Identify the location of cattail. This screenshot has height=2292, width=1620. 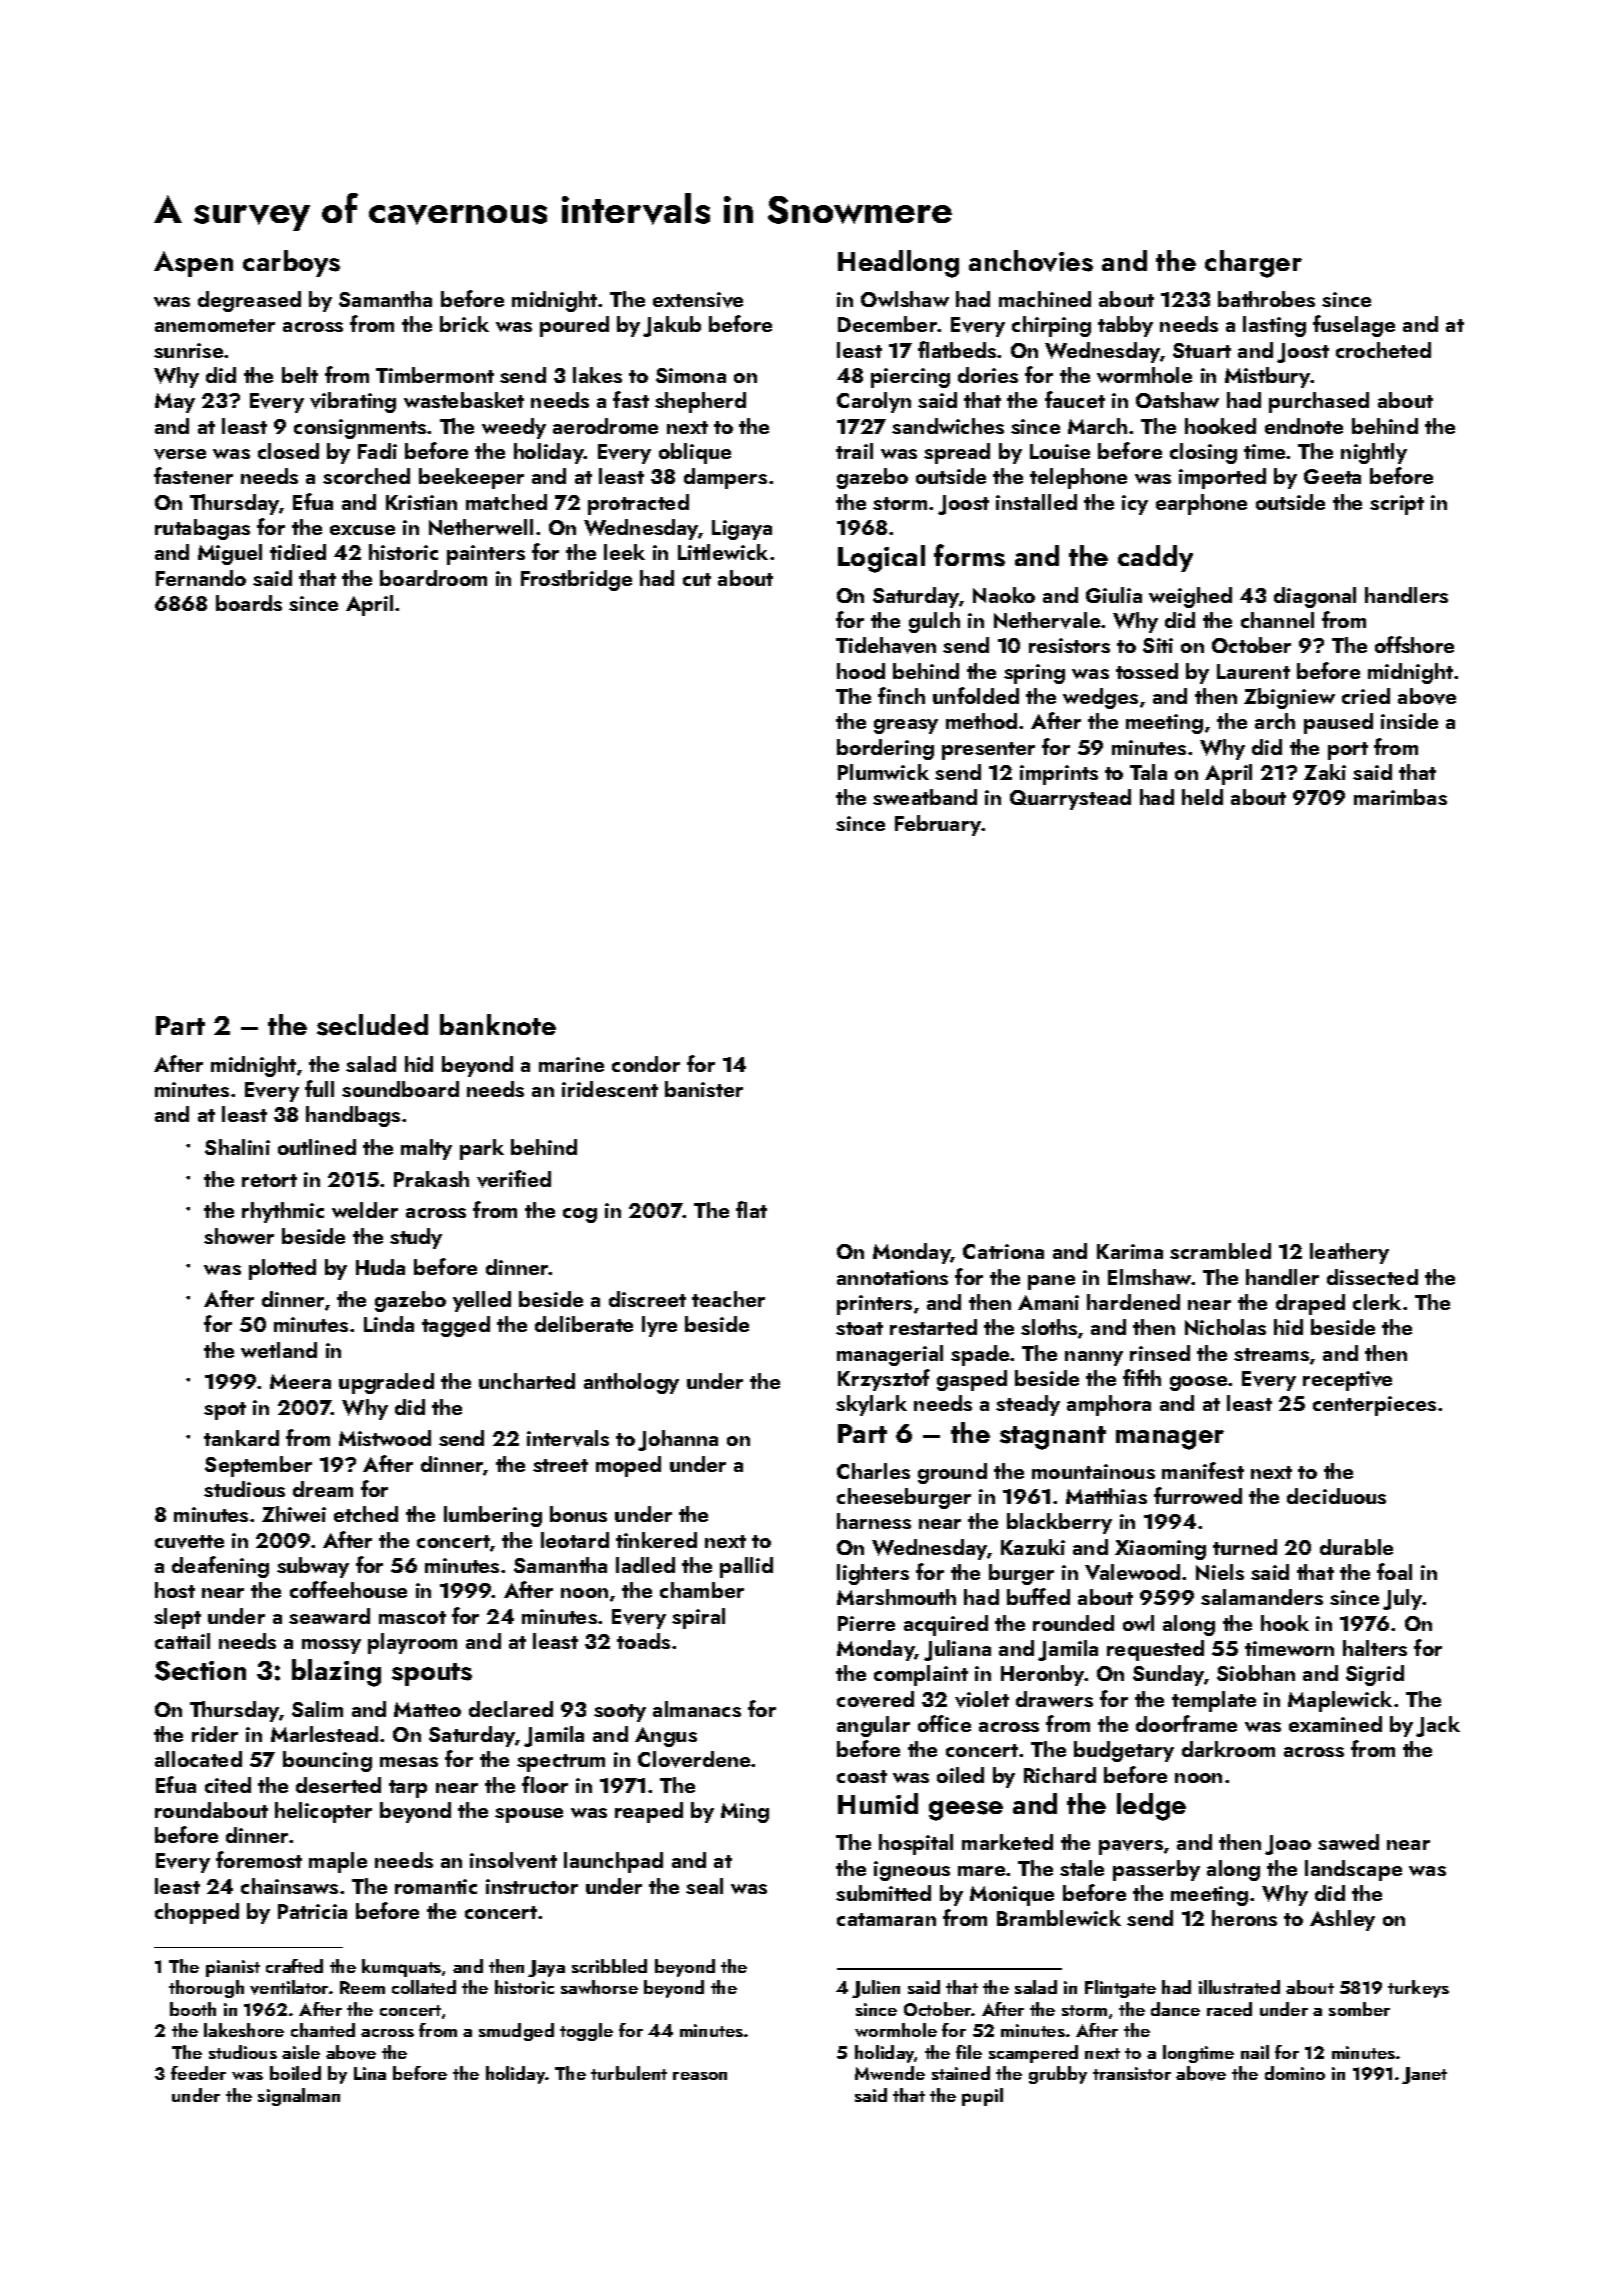
(182, 1641).
